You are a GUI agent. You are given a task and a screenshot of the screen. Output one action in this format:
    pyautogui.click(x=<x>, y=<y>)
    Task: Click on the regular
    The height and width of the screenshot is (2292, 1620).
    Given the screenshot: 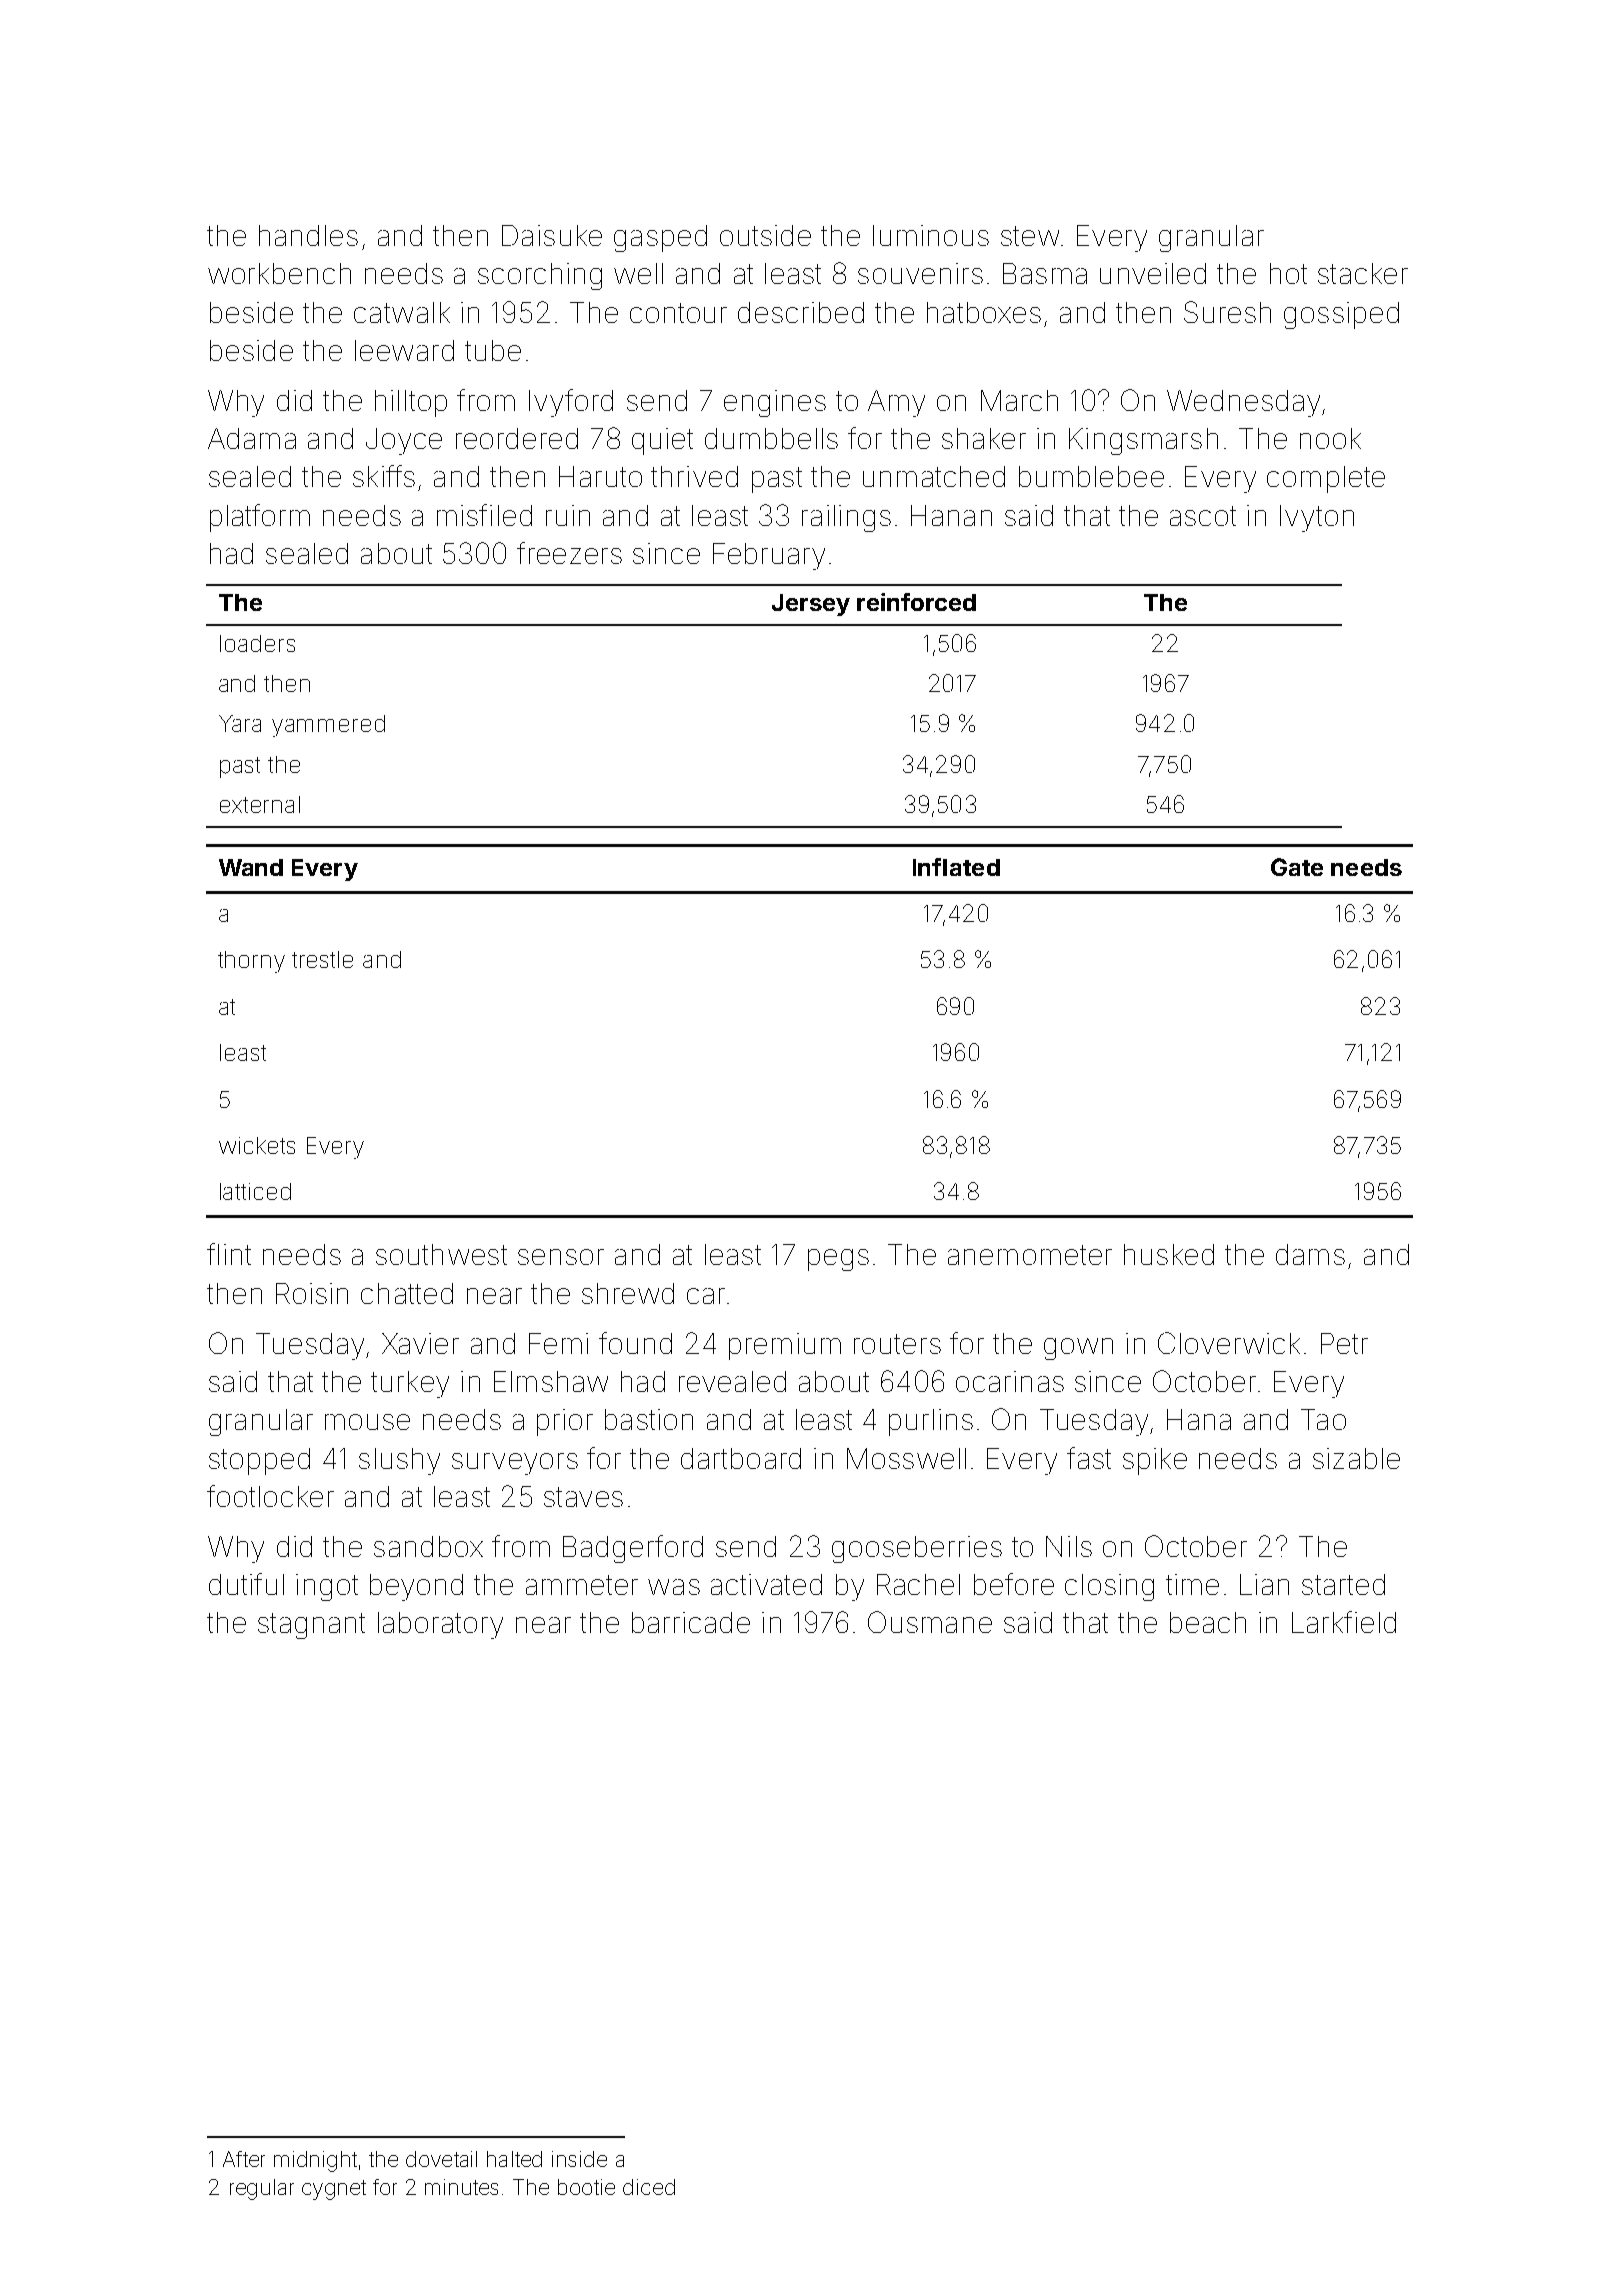 What is the action you would take?
    pyautogui.click(x=262, y=2189)
